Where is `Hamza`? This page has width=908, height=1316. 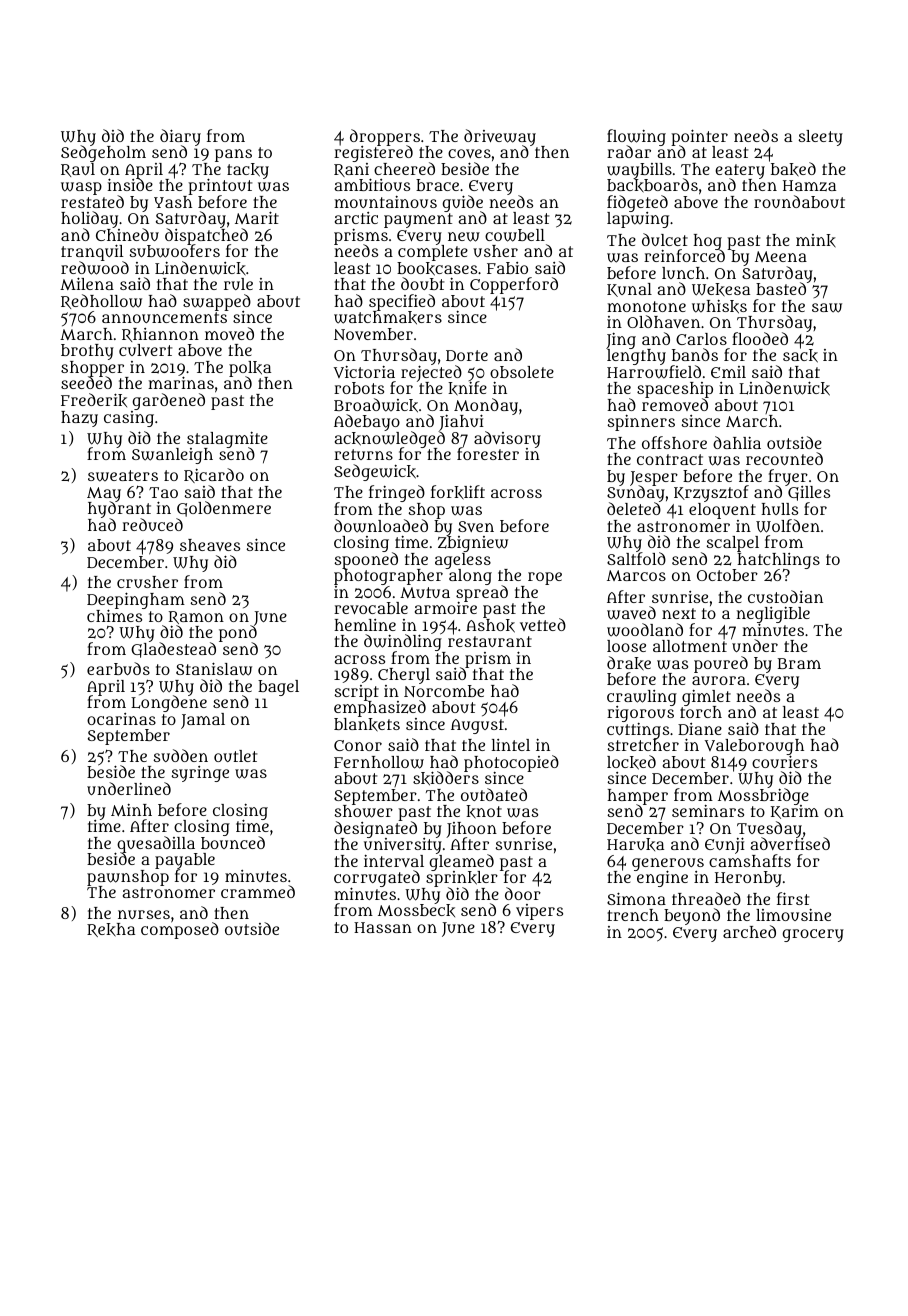
Hamza is located at coordinates (809, 185).
